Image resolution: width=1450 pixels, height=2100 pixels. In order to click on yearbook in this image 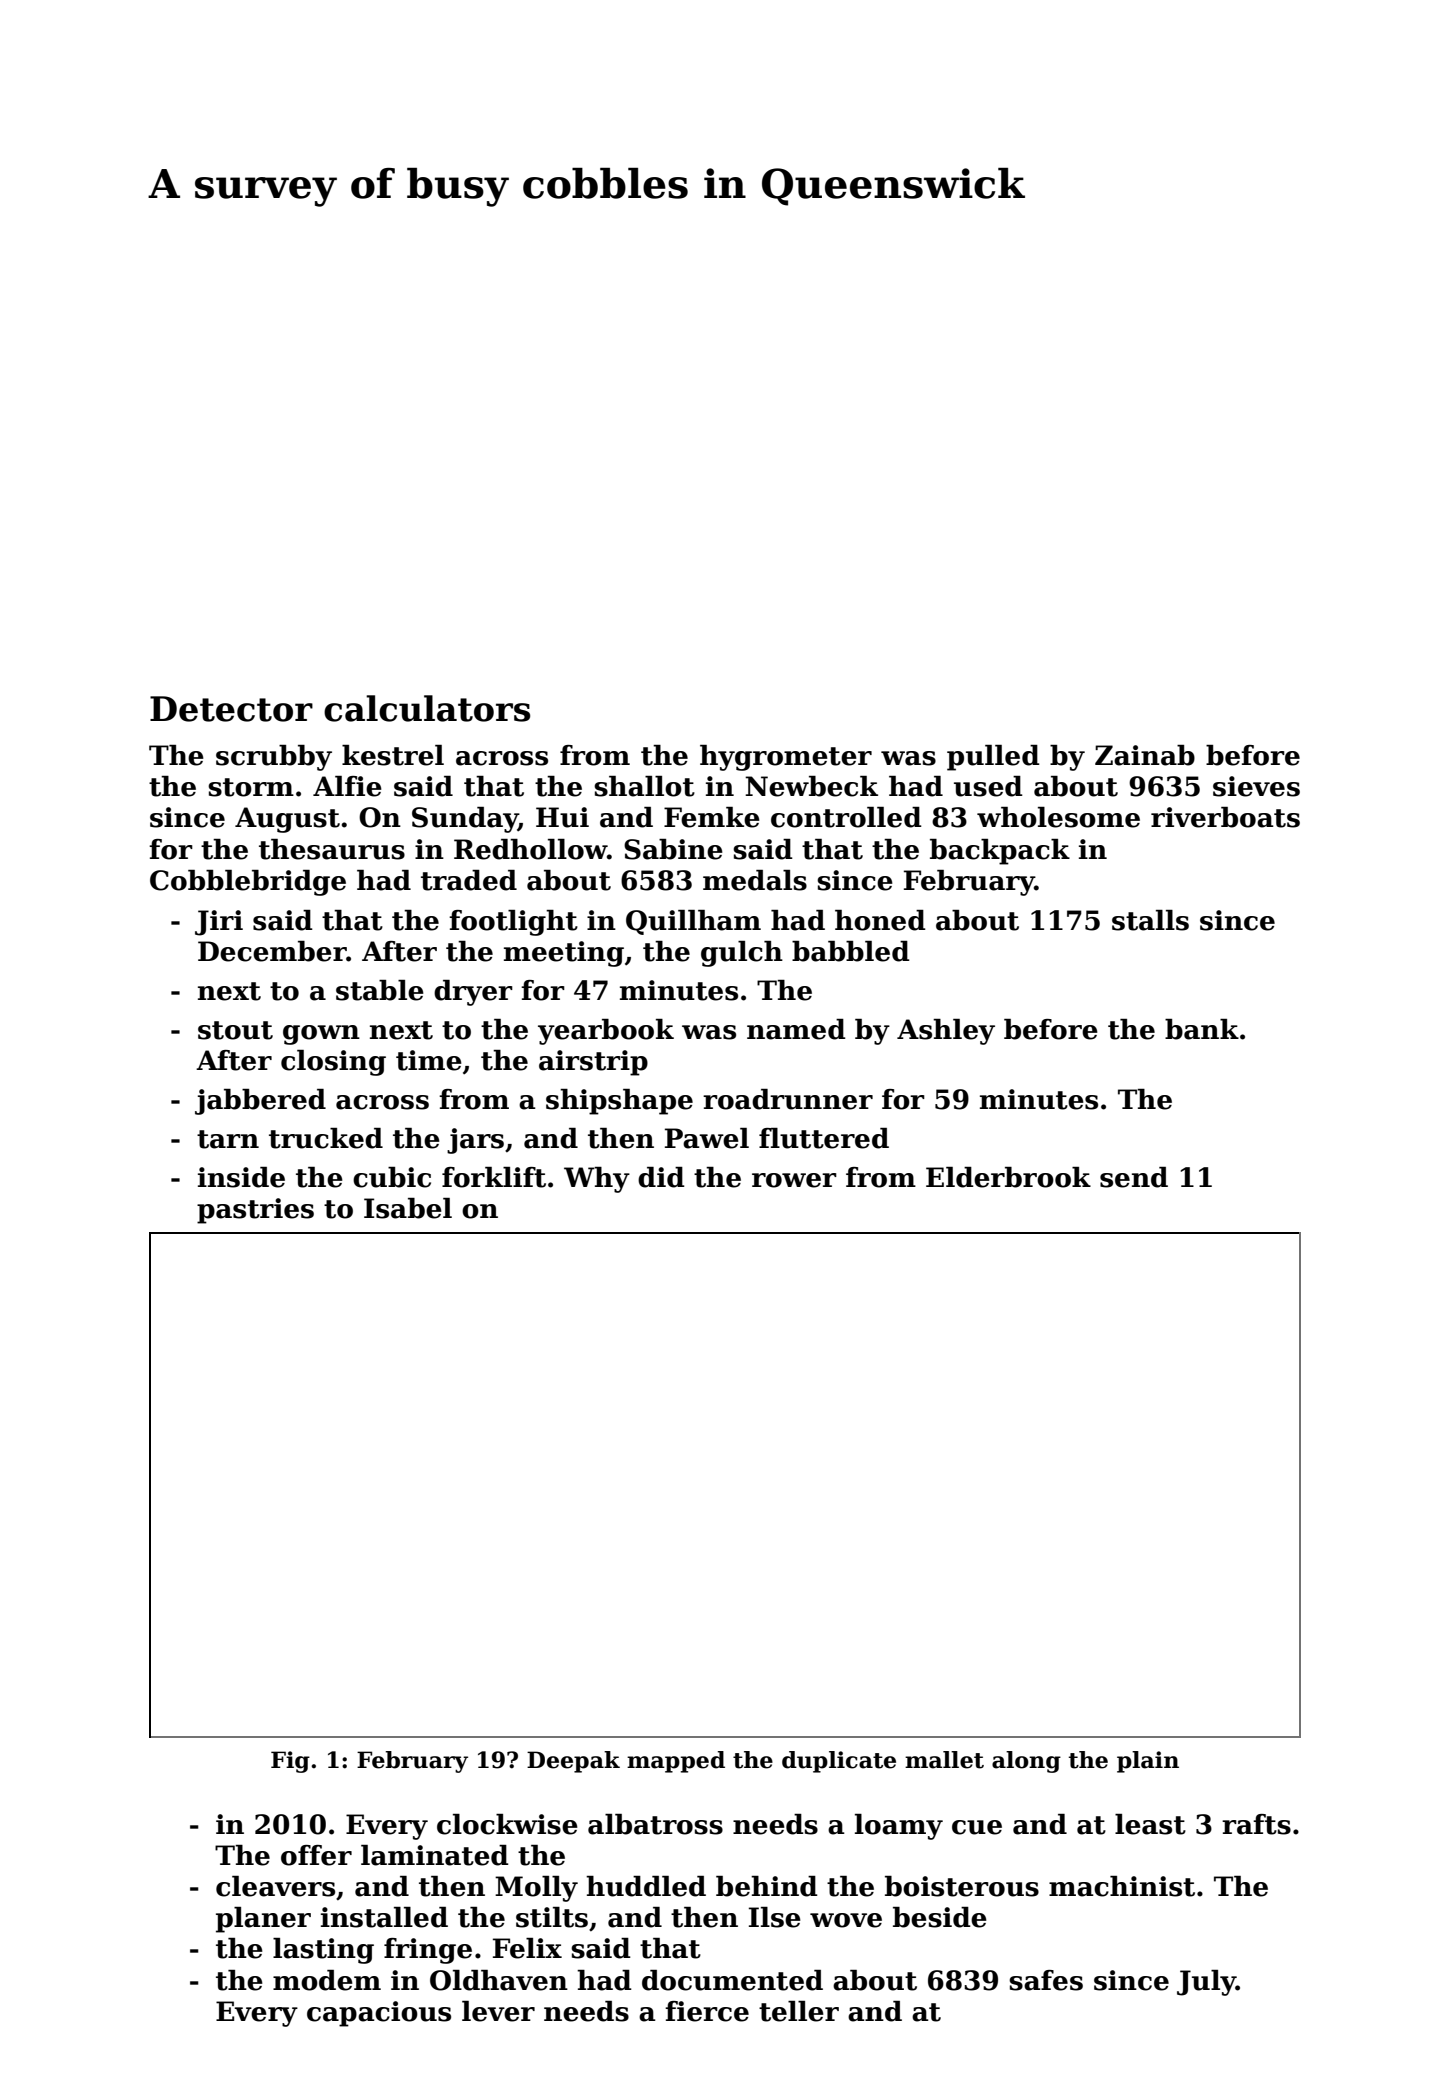, I will do `click(606, 1032)`.
